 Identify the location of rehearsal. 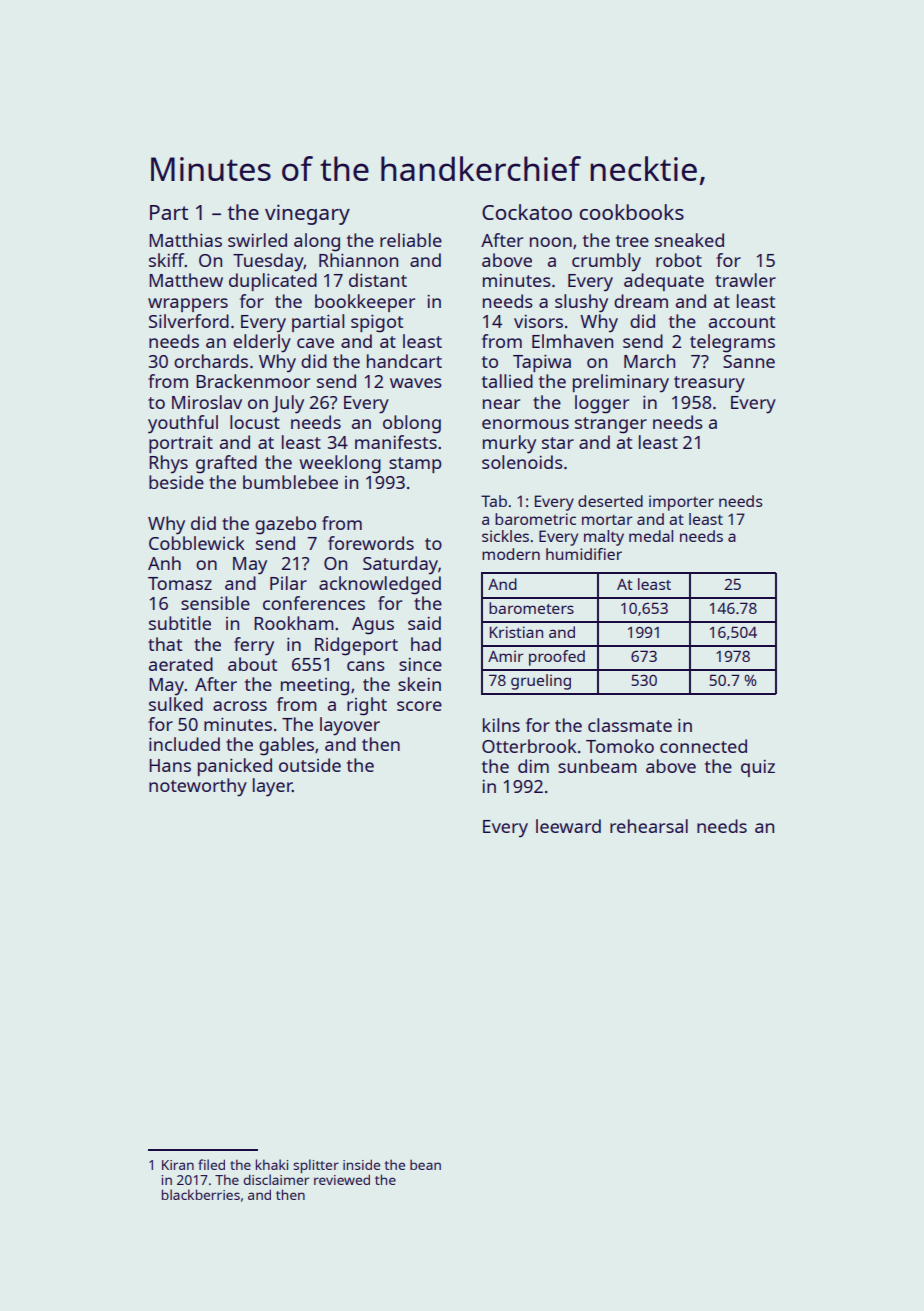
(649, 826).
